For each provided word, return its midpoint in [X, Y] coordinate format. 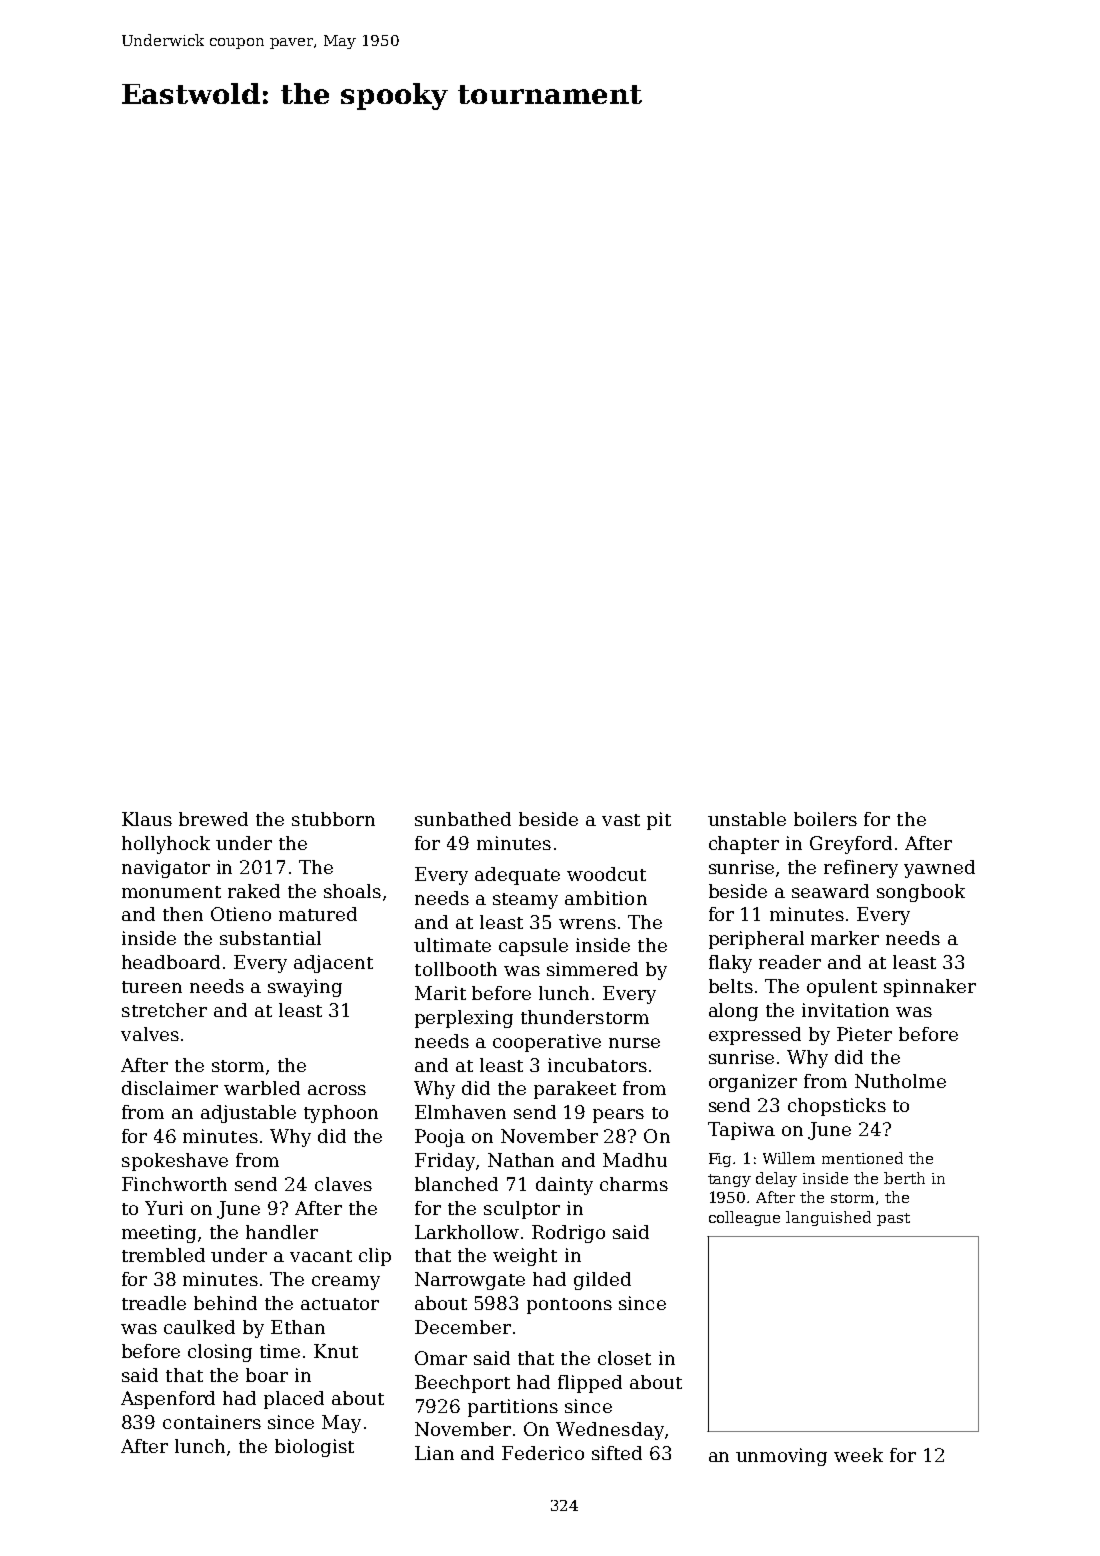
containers [212, 1422]
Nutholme [900, 1081]
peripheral [756, 940]
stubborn [333, 819]
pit [659, 821]
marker [845, 938]
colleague [744, 1218]
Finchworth [174, 1184]
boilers [825, 819]
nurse [634, 1043]
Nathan [521, 1160]
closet [624, 1358]
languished [828, 1218]
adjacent [333, 964]
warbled [262, 1088]
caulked [199, 1327]
